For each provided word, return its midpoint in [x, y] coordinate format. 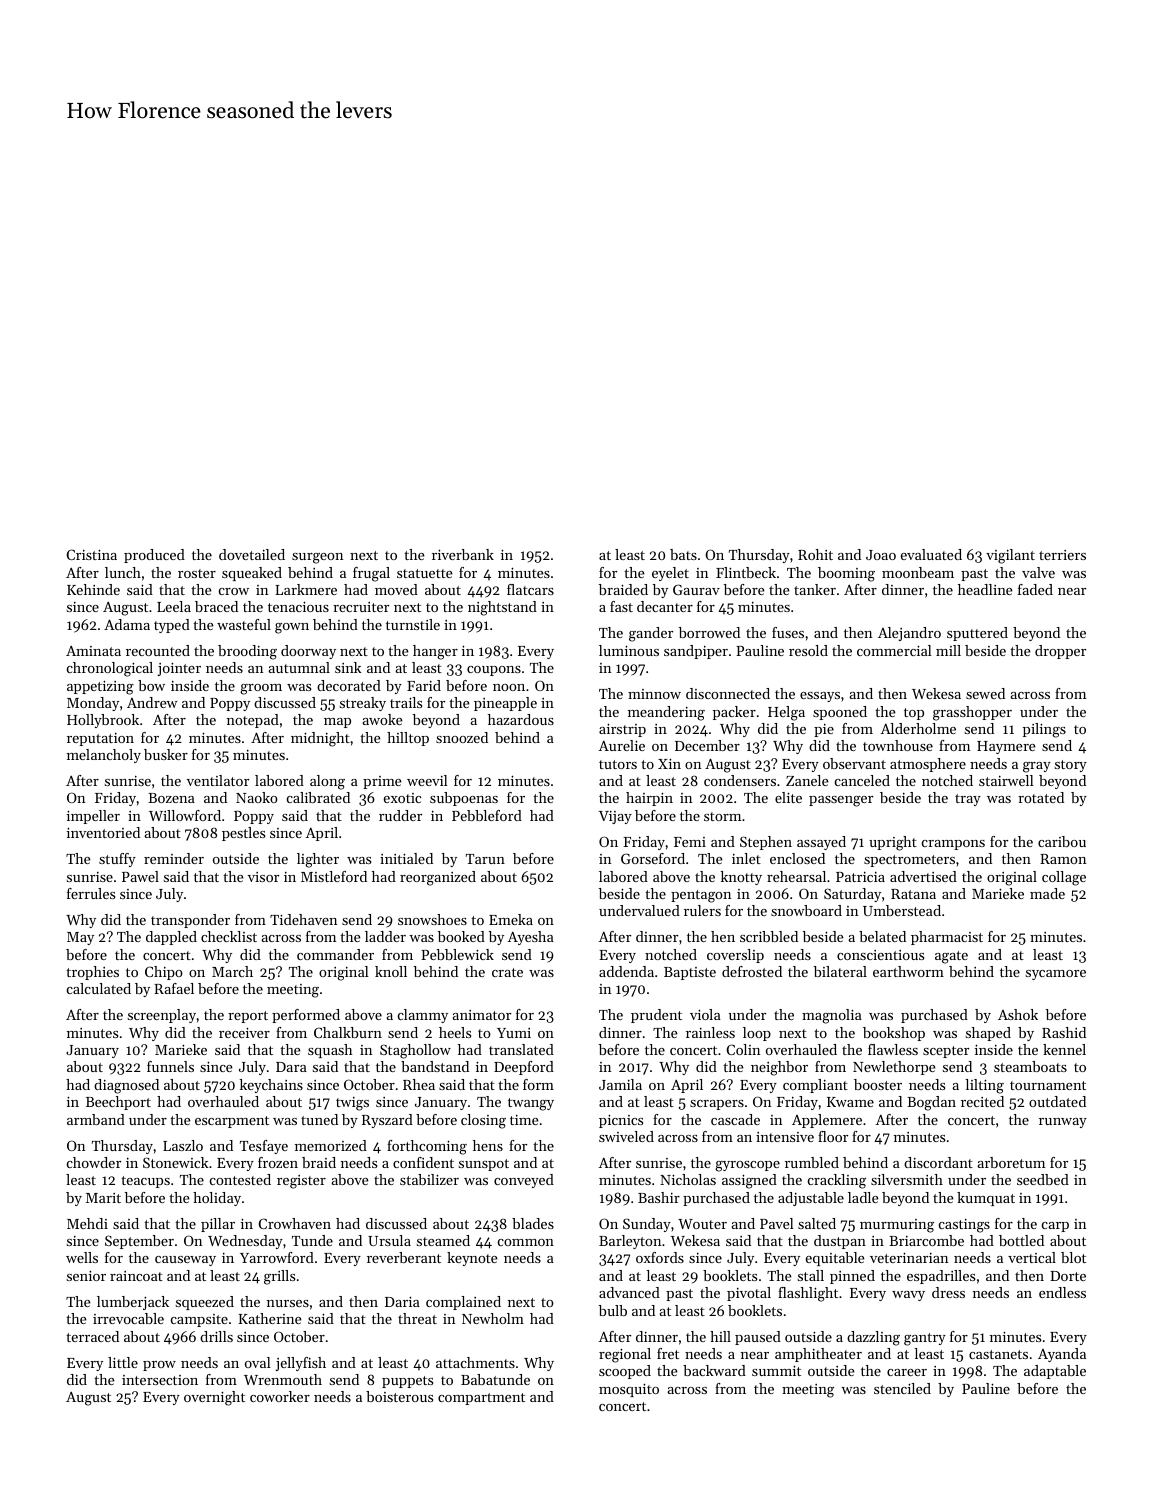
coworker [280, 1396]
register [301, 1182]
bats [683, 554]
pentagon [701, 896]
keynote [472, 1259]
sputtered [977, 634]
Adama [127, 624]
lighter [318, 860]
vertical [1032, 1257]
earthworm [908, 971]
